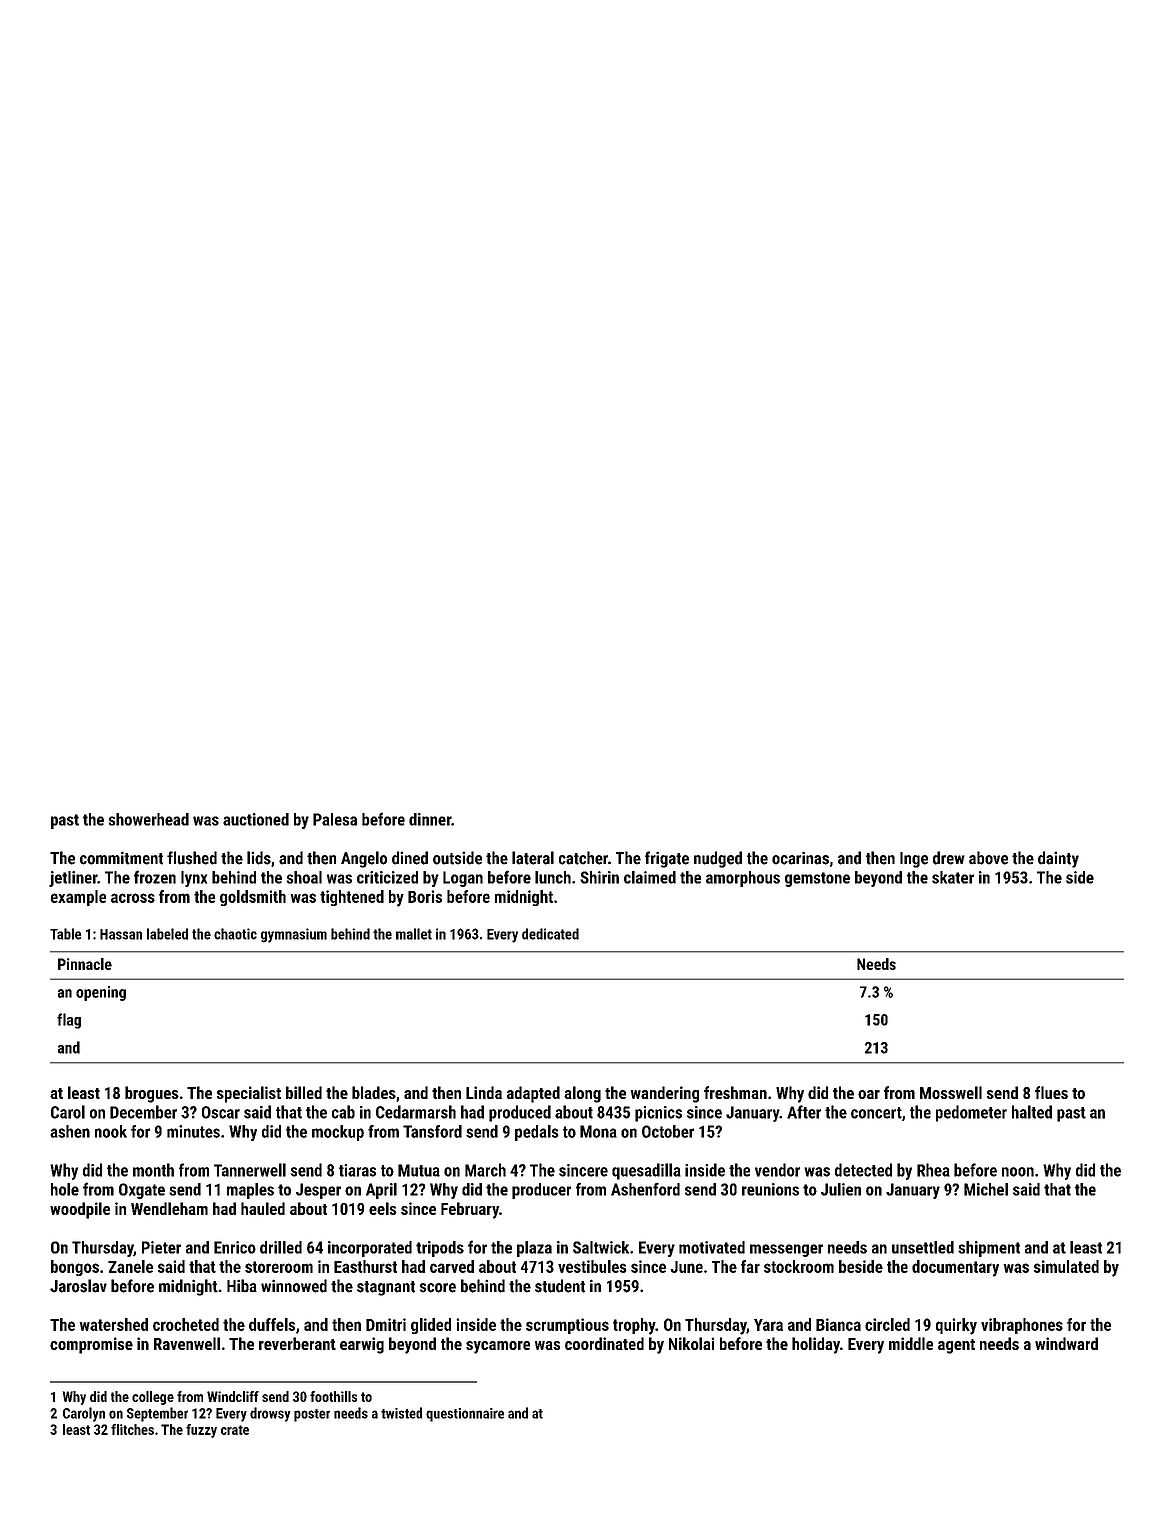 The width and height of the screenshot is (1174, 1520). Describe the element at coordinates (430, 819) in the screenshot. I see `dinner` at that location.
